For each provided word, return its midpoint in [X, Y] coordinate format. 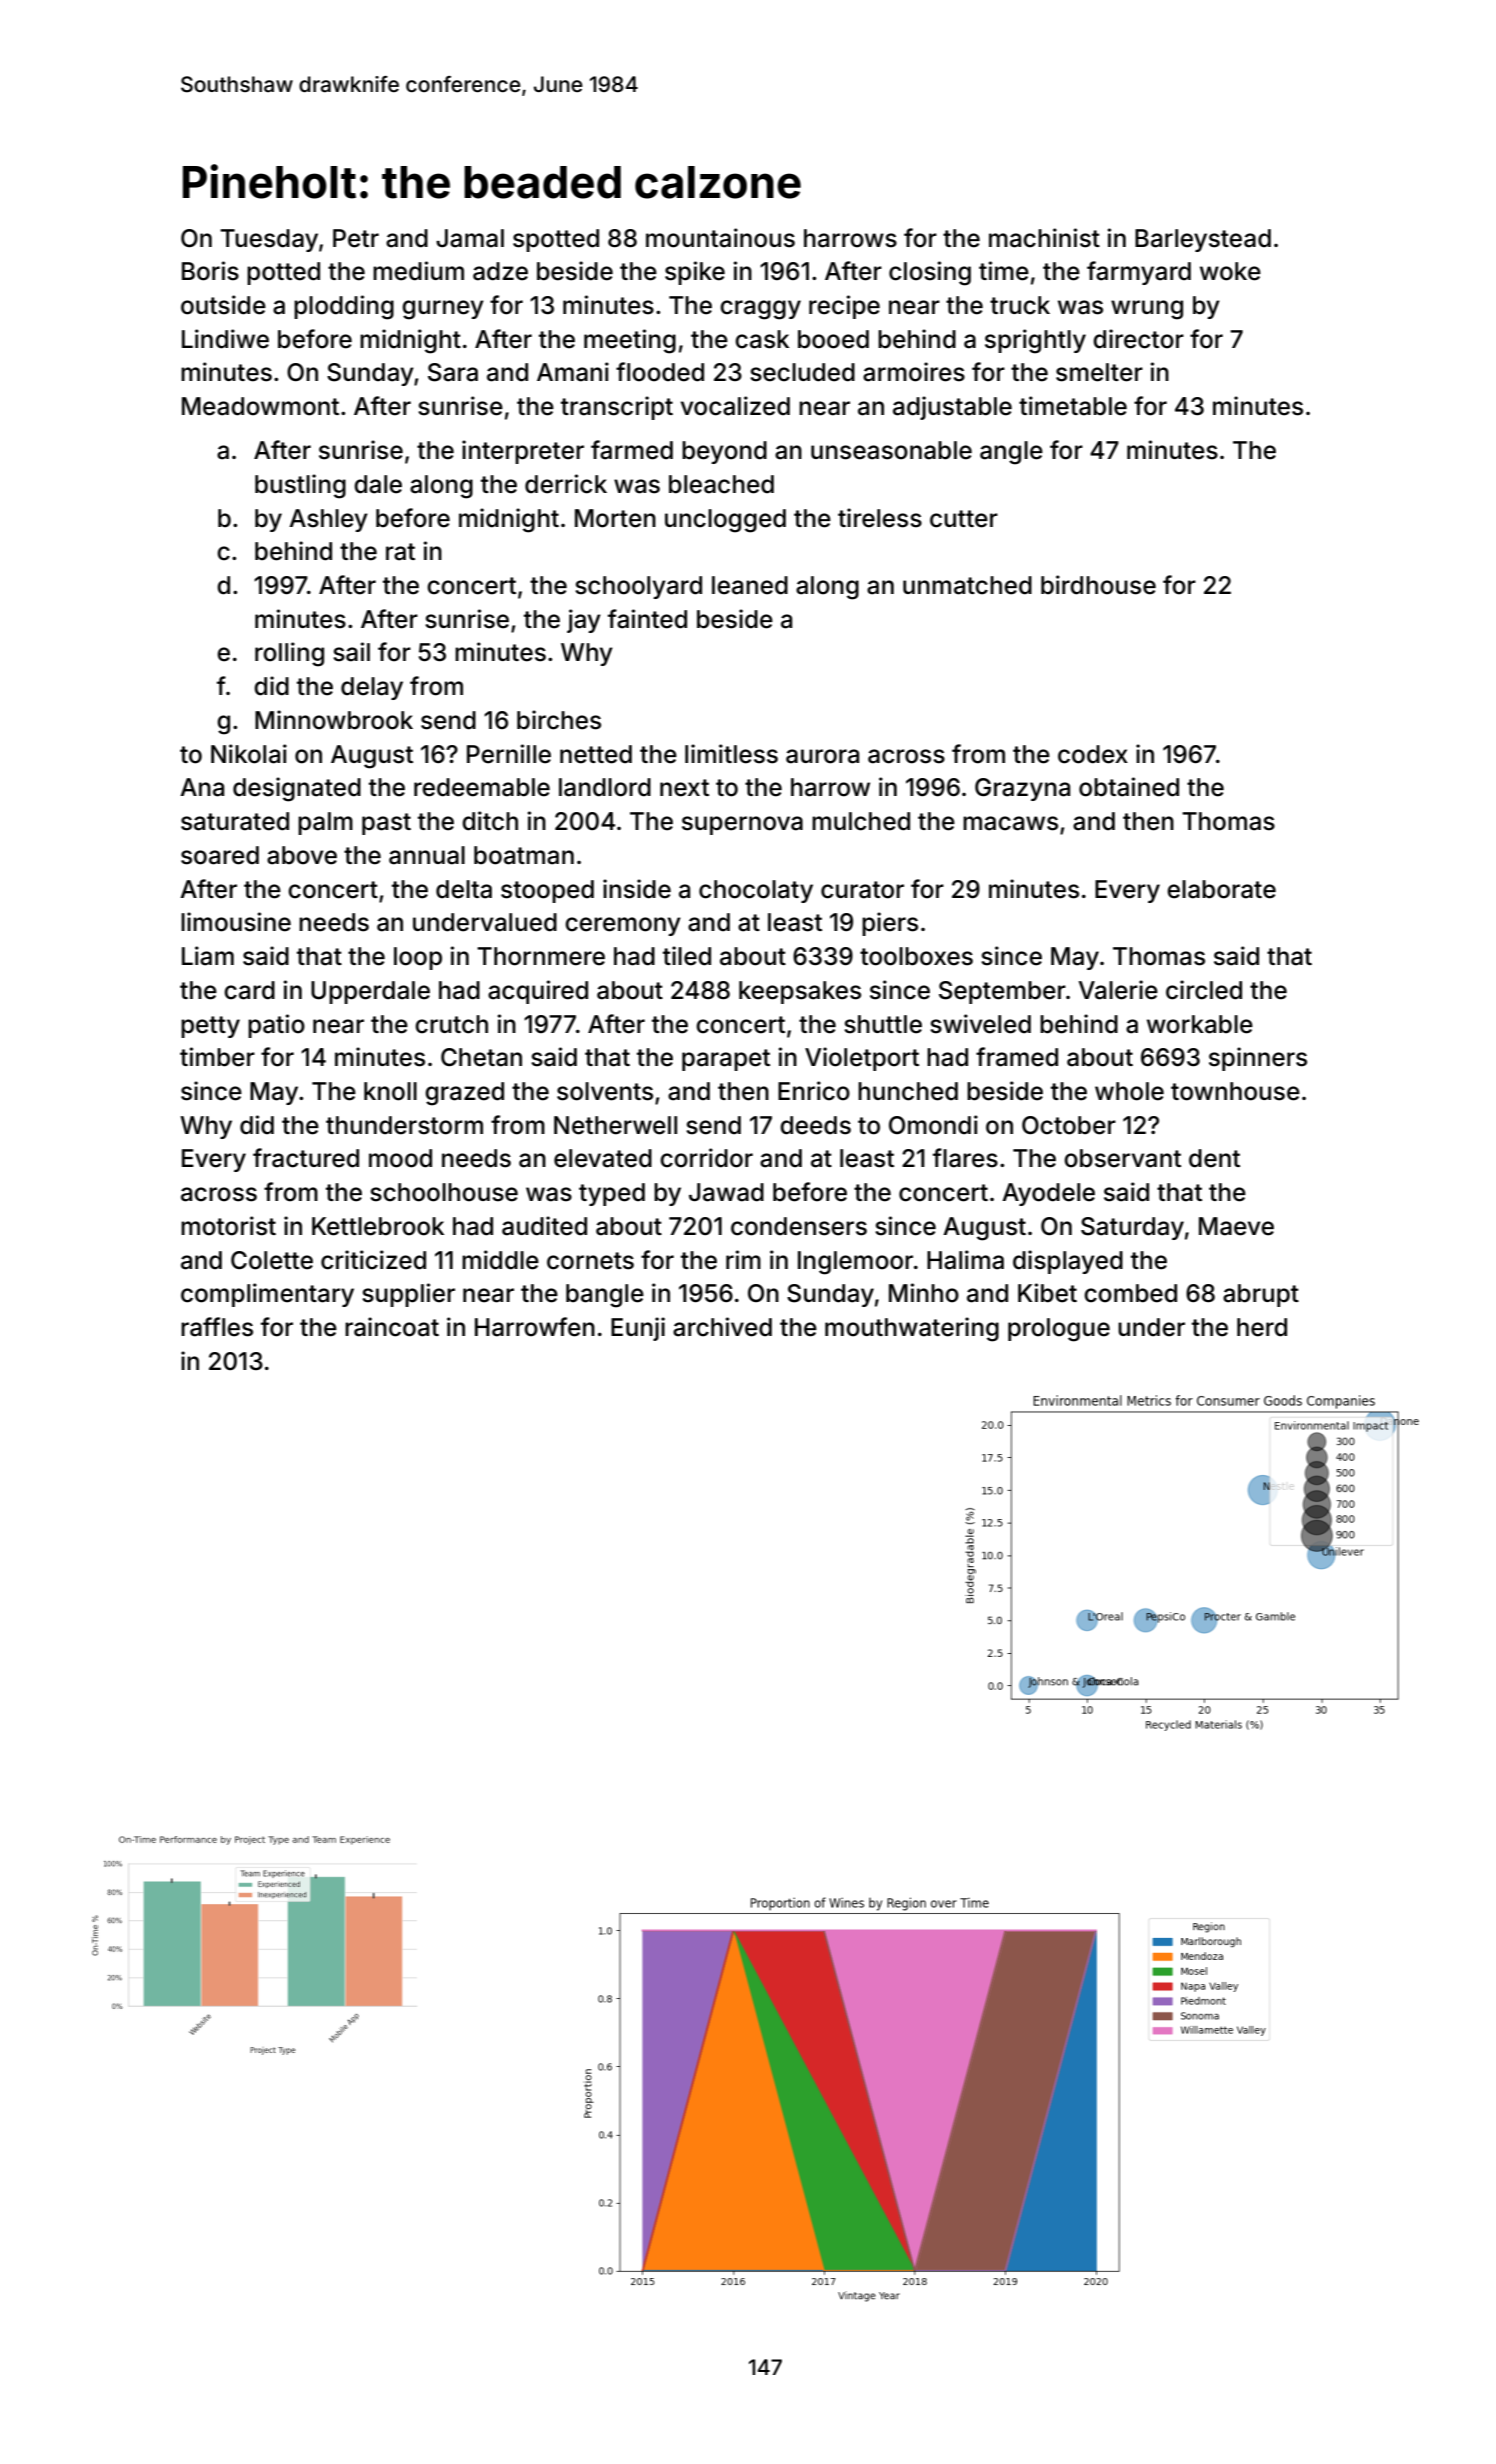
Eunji [638, 1329]
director [1138, 339]
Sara [453, 372]
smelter [1099, 372]
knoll [390, 1091]
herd [1262, 1327]
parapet [726, 1060]
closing [930, 273]
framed [1017, 1057]
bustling [300, 486]
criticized [373, 1260]
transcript [617, 408]
